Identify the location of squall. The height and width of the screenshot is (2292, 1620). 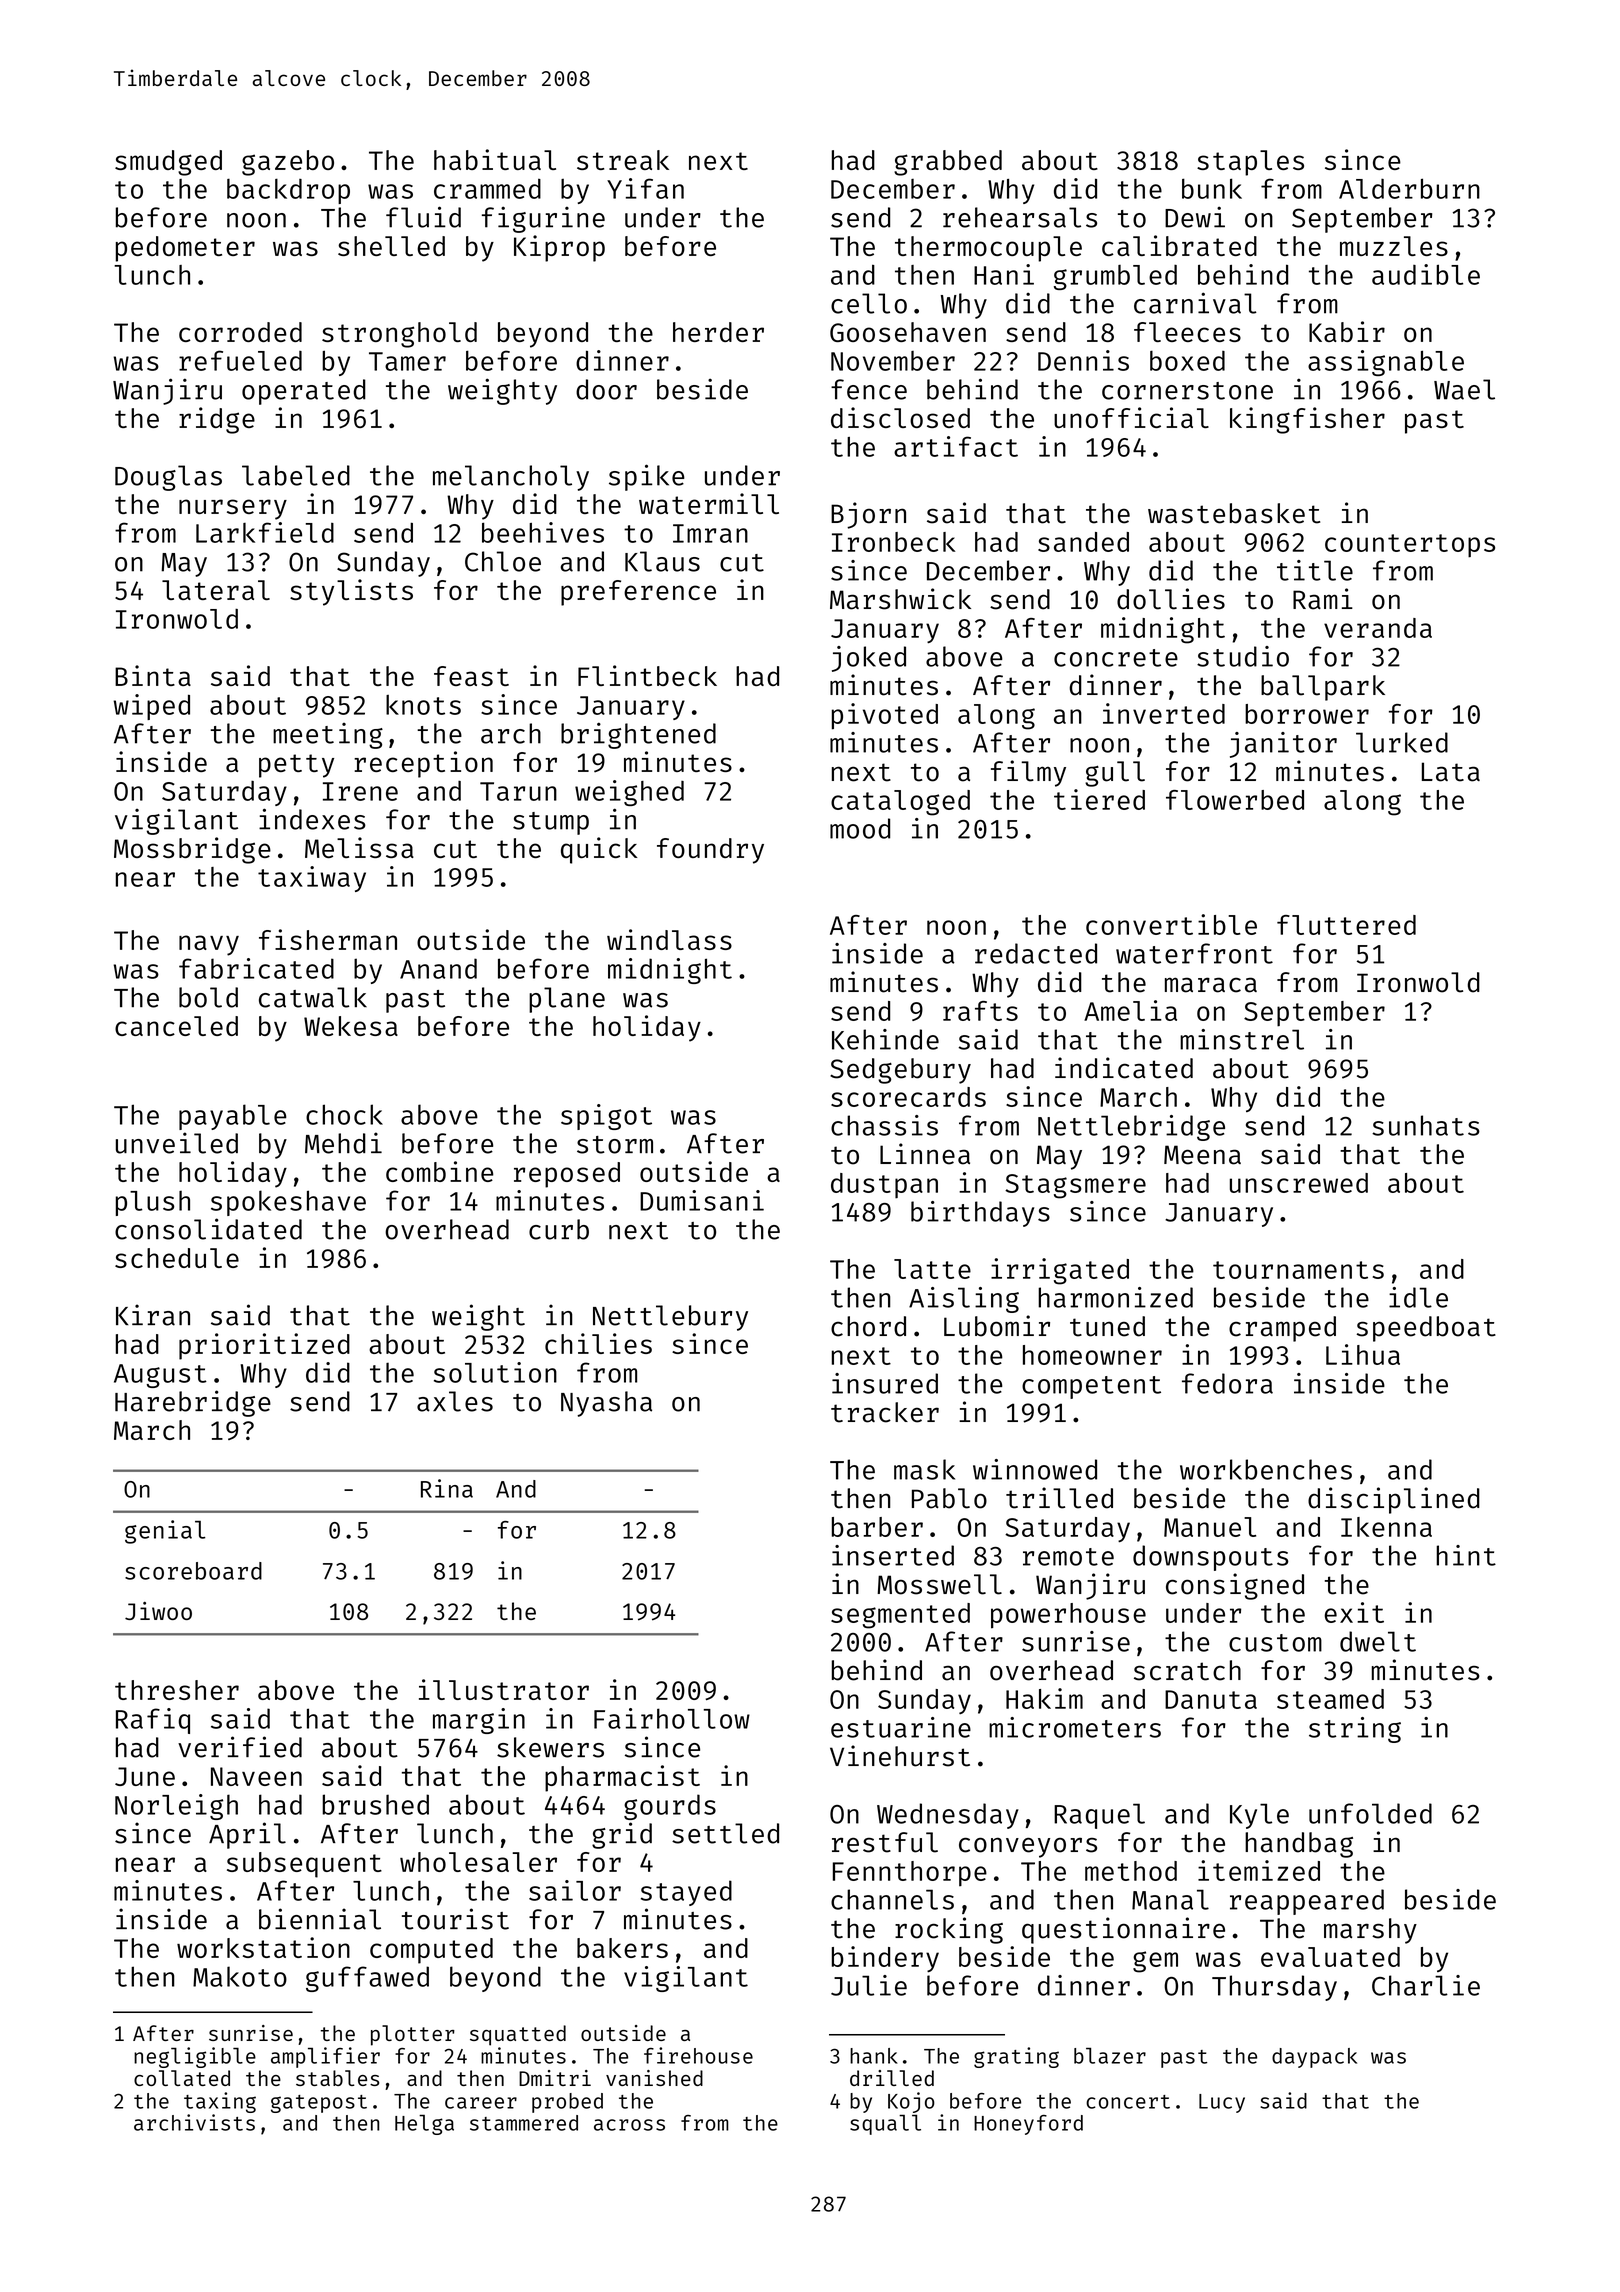
(885, 2124).
